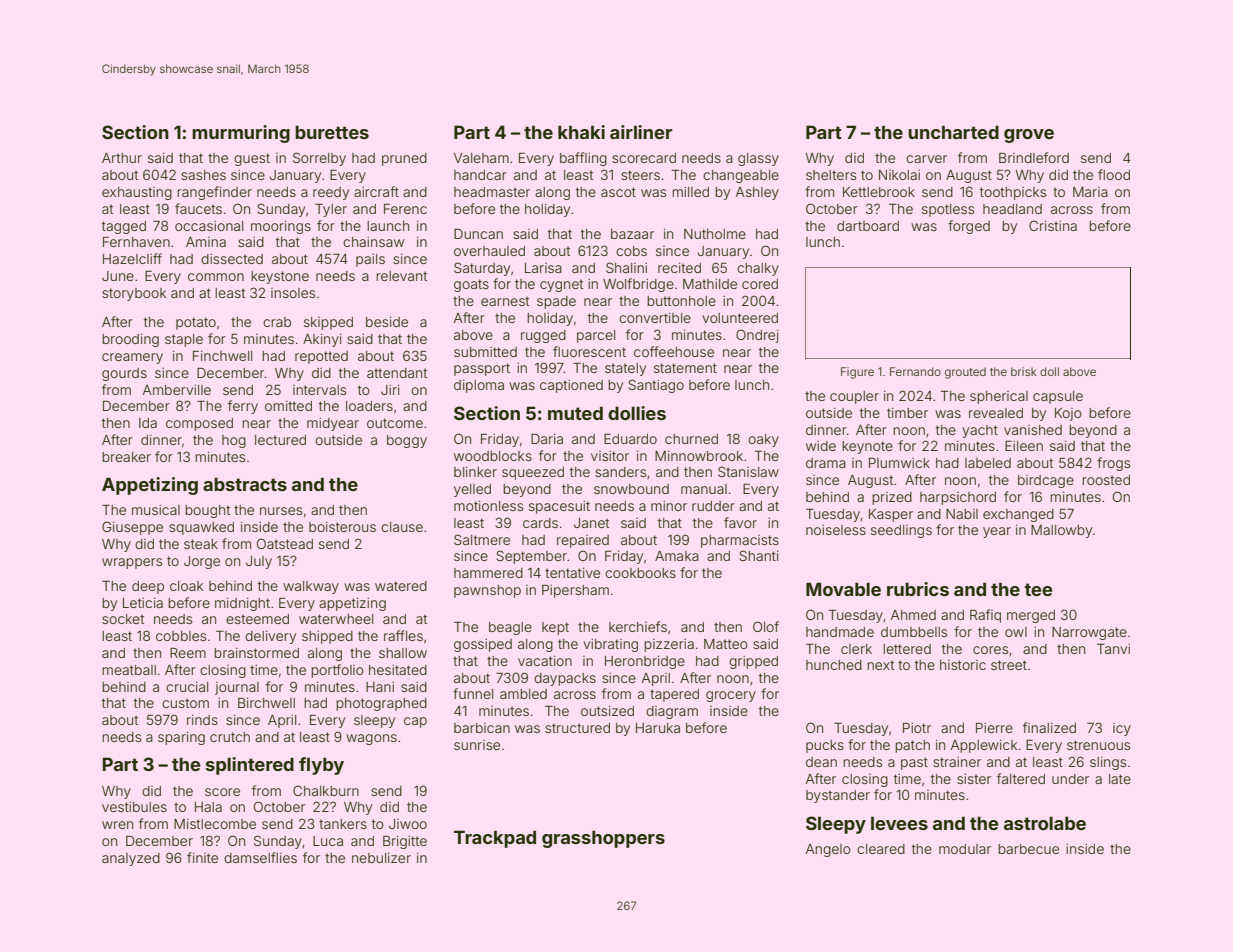 The width and height of the screenshot is (1233, 952). I want to click on rangefinder, so click(214, 193).
